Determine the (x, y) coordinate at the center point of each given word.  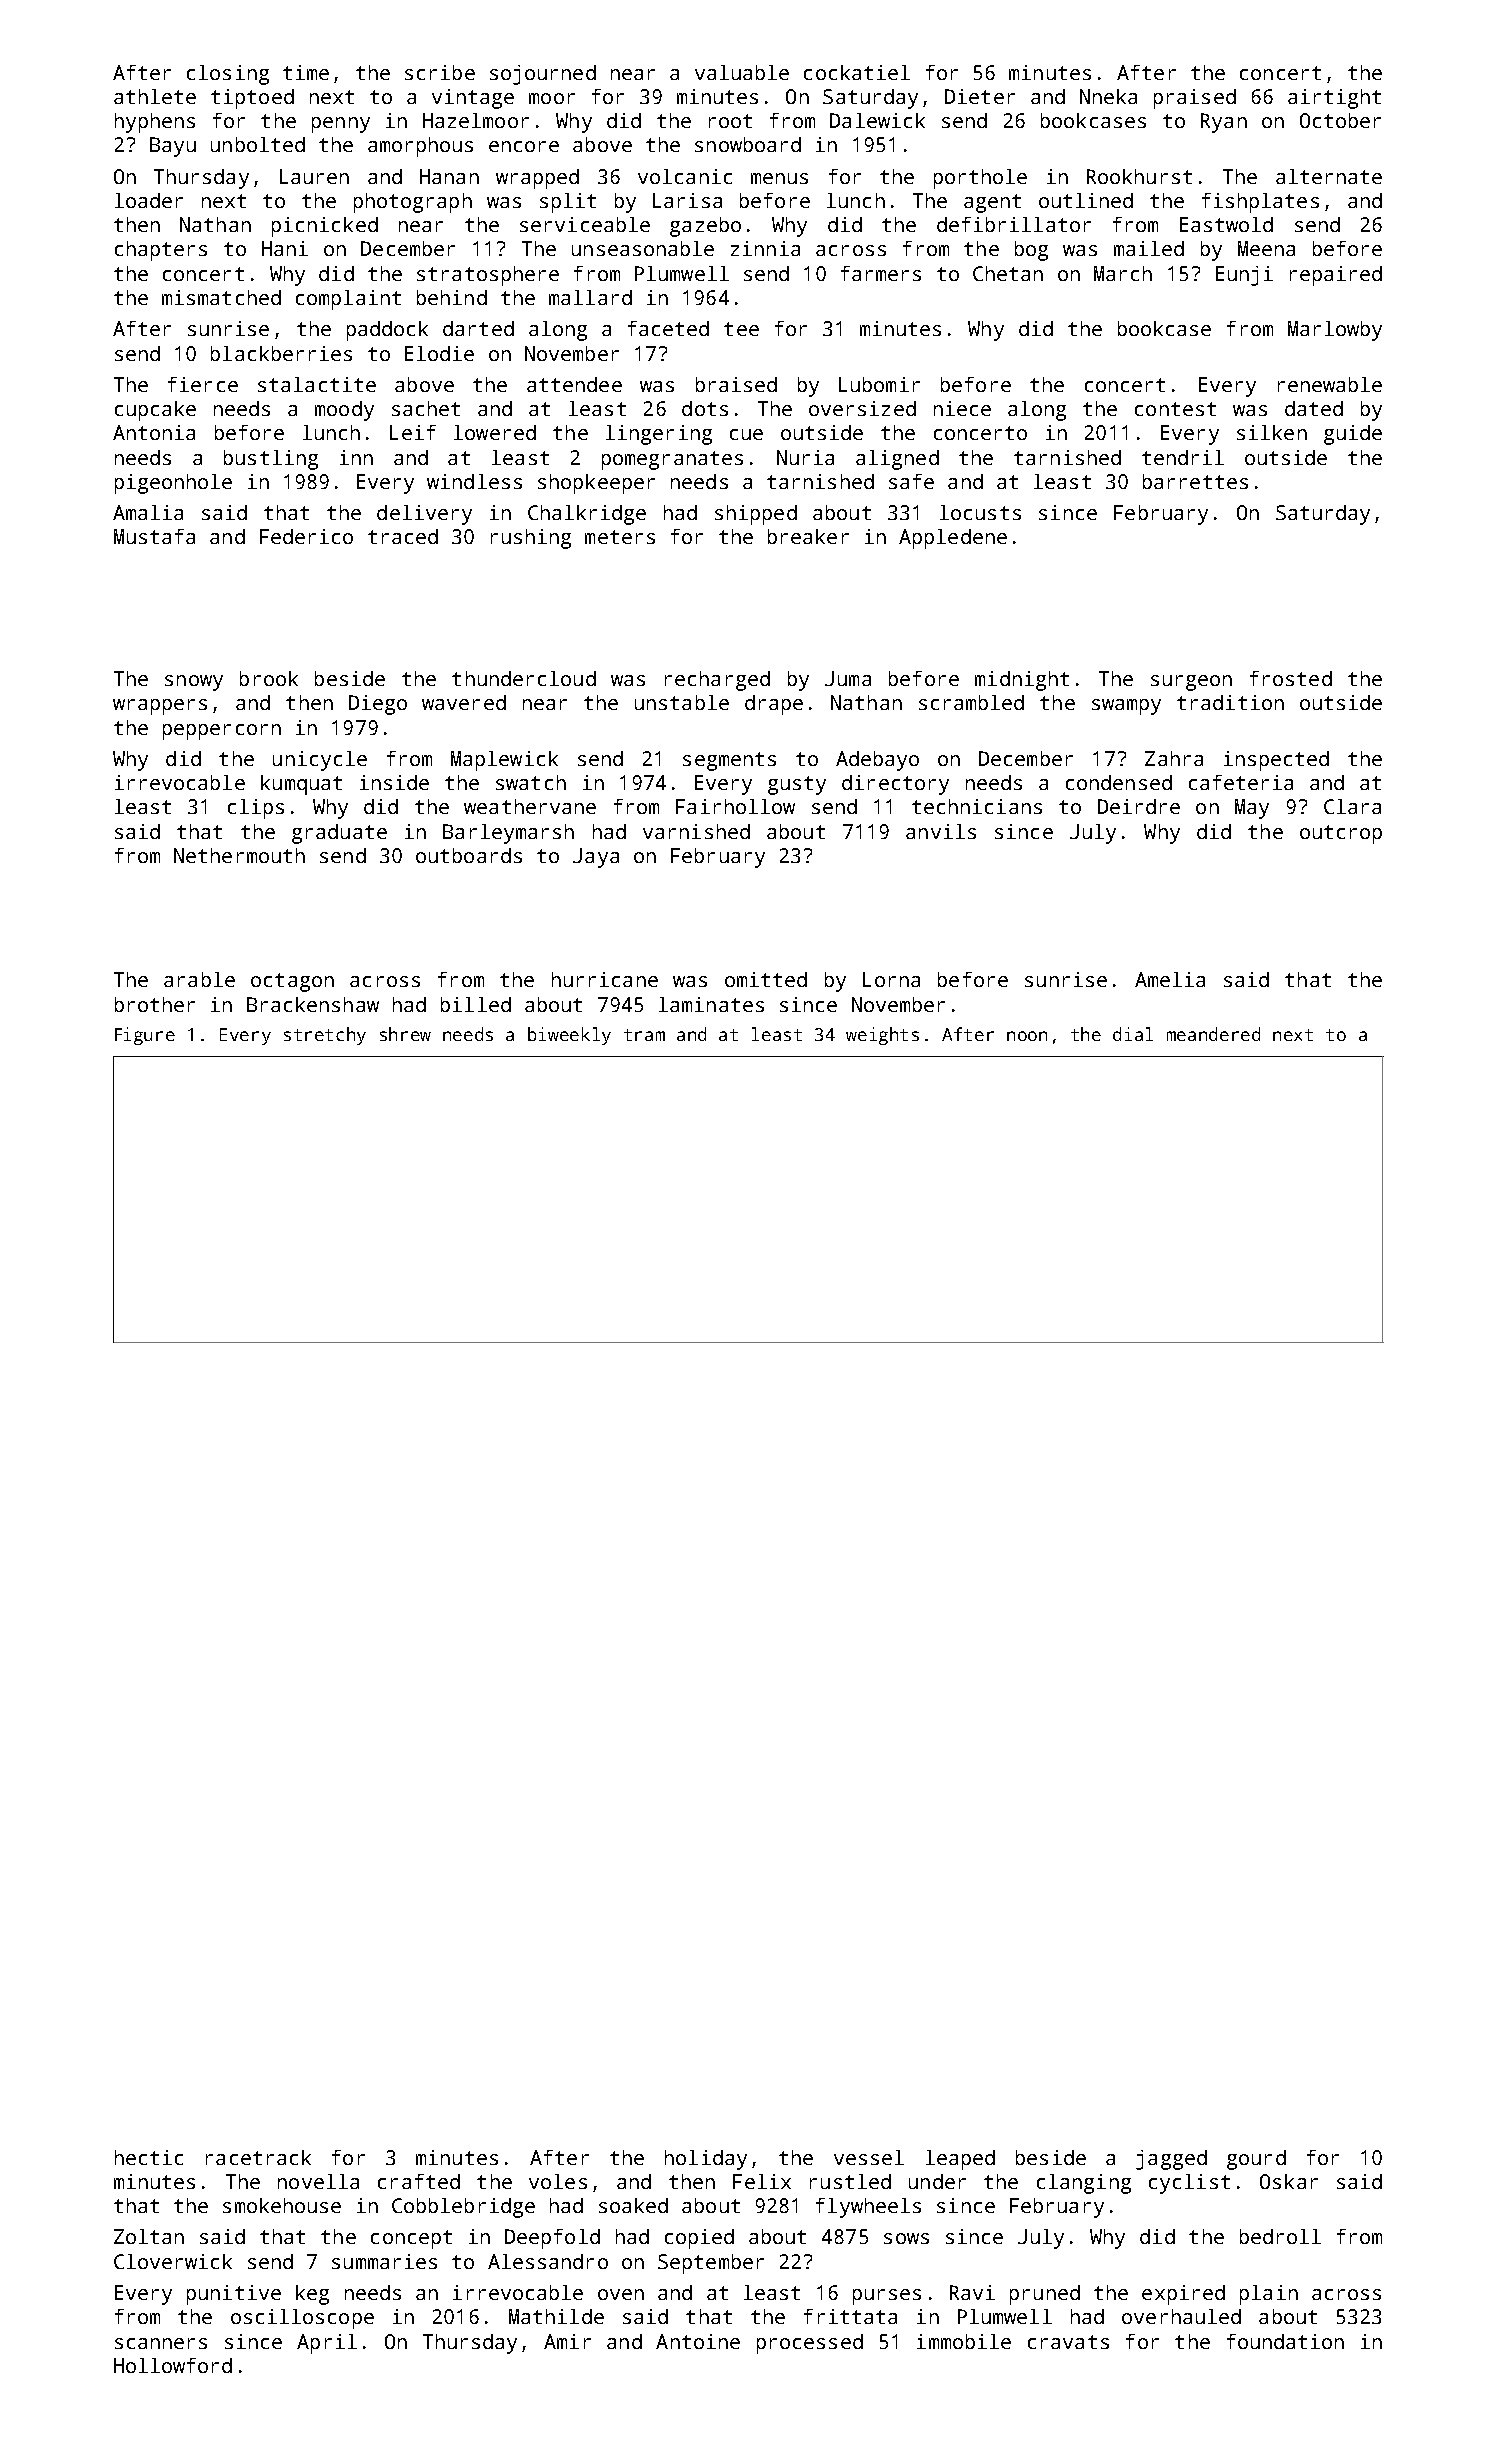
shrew (405, 1034)
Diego (378, 705)
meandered (1213, 1034)
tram (644, 1035)
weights (882, 1036)
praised (1195, 99)
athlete (155, 96)
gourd (1256, 2160)
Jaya (596, 858)
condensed (1119, 782)
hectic (149, 2157)
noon (1027, 1036)
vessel (869, 2157)
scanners (161, 2343)
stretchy (325, 1036)
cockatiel (857, 72)
